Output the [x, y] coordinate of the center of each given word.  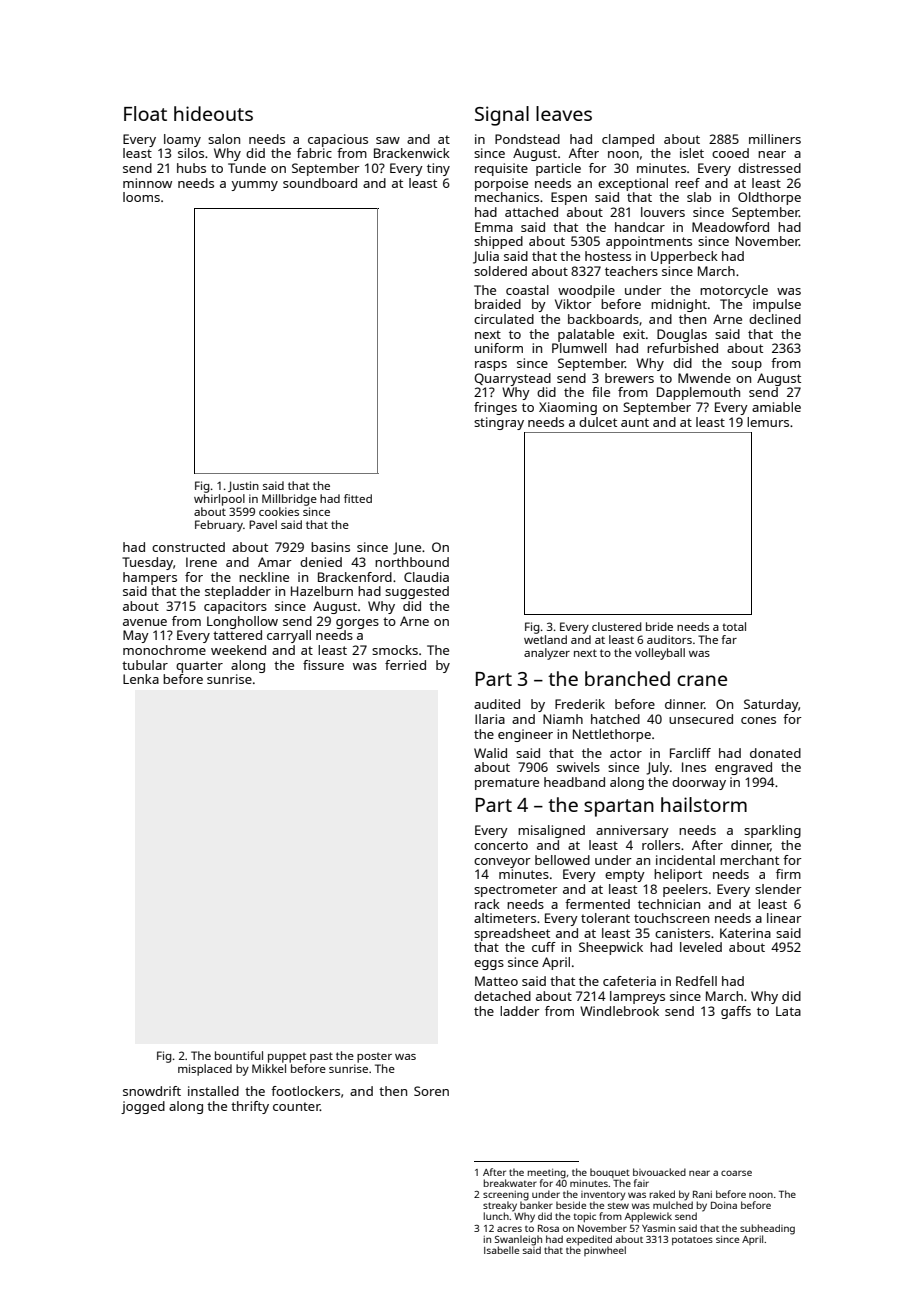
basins [330, 547]
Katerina [745, 933]
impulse [777, 305]
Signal [502, 116]
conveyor [502, 863]
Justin [243, 486]
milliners [775, 139]
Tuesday [147, 563]
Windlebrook [619, 1011]
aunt [635, 422]
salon [224, 139]
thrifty [250, 1107]
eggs [489, 965]
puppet [287, 1057]
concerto [501, 845]
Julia [486, 257]
